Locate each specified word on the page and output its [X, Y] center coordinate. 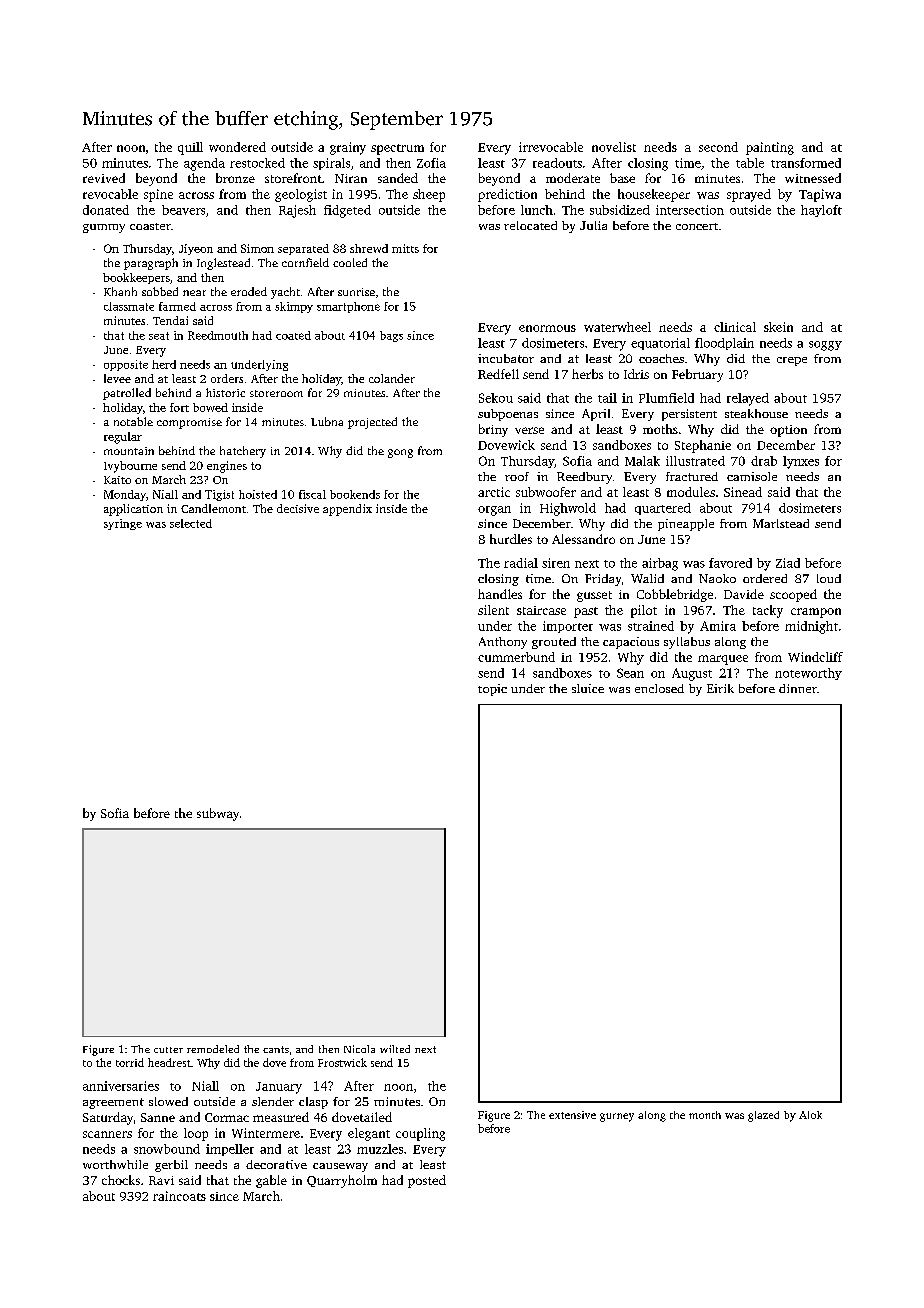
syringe [123, 524]
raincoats [179, 1196]
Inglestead [223, 264]
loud [829, 578]
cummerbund [516, 657]
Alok [810, 1115]
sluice [588, 688]
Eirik [720, 688]
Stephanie [703, 446]
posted [427, 1181]
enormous [547, 328]
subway [218, 814]
